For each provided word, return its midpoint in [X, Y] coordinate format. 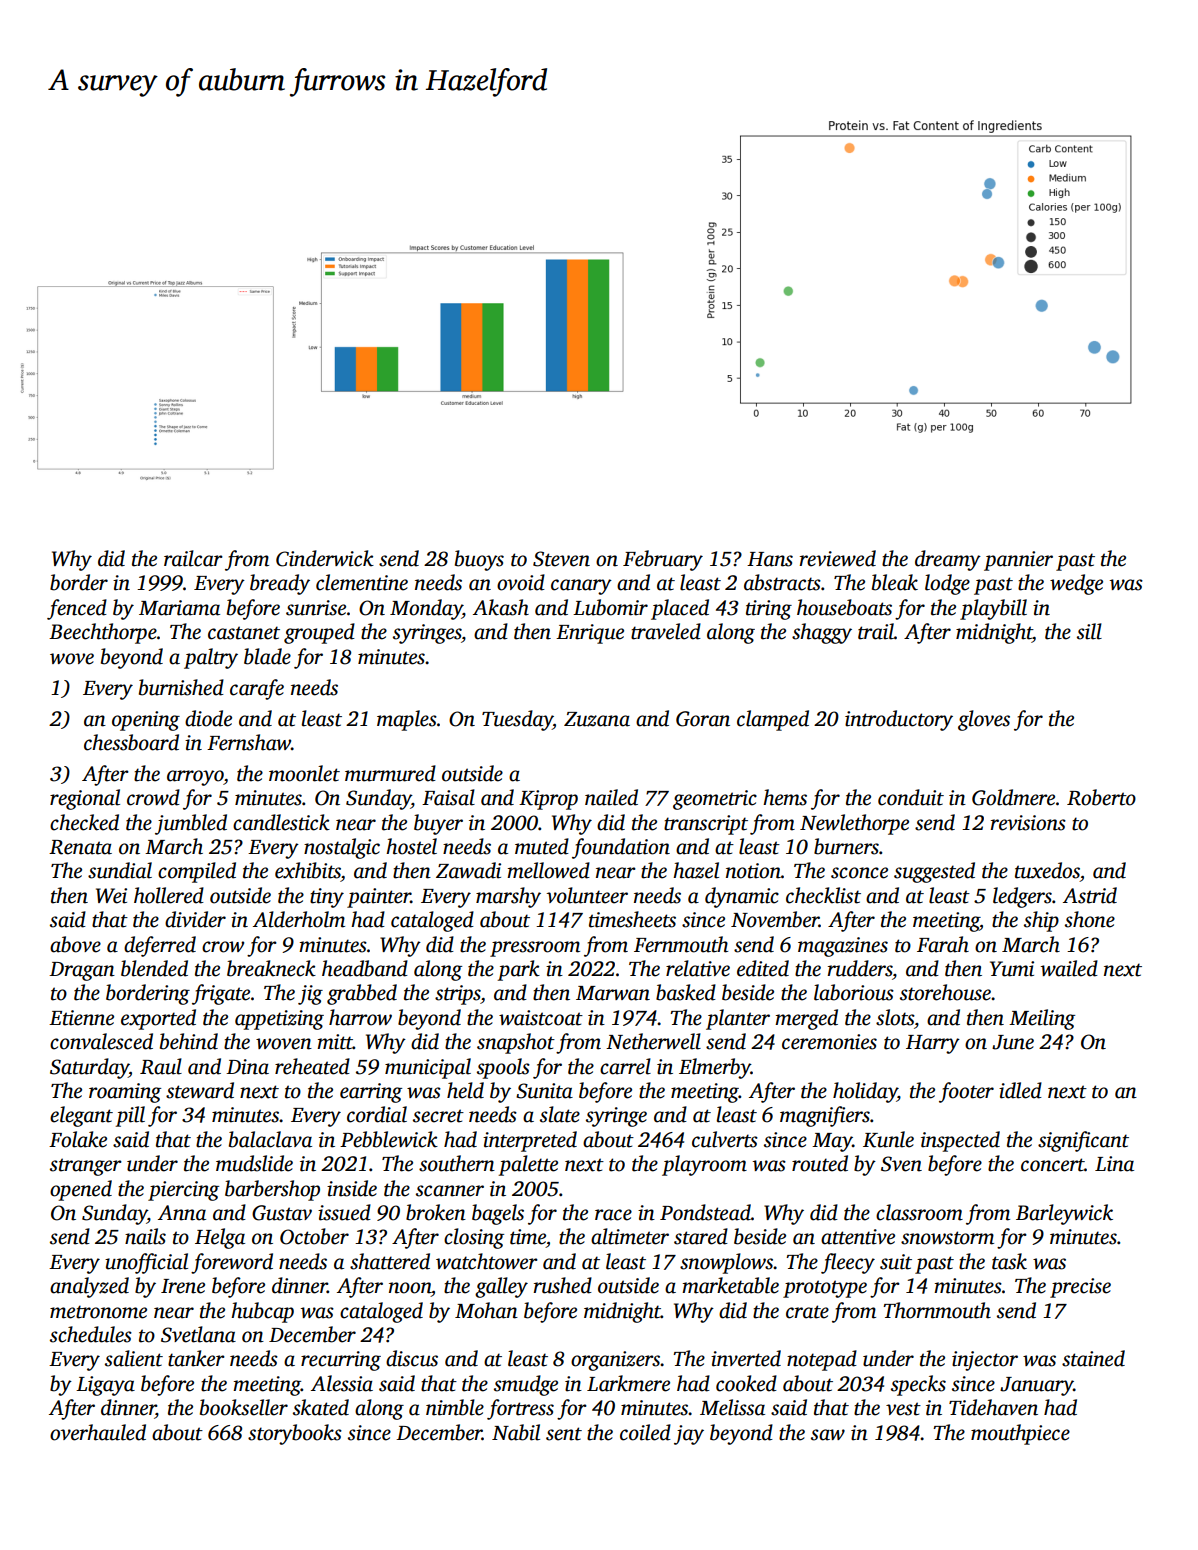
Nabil [516, 1432]
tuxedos [1047, 870]
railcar [193, 558]
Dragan [82, 971]
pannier [1018, 561]
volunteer [587, 895]
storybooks [295, 1434]
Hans [770, 559]
